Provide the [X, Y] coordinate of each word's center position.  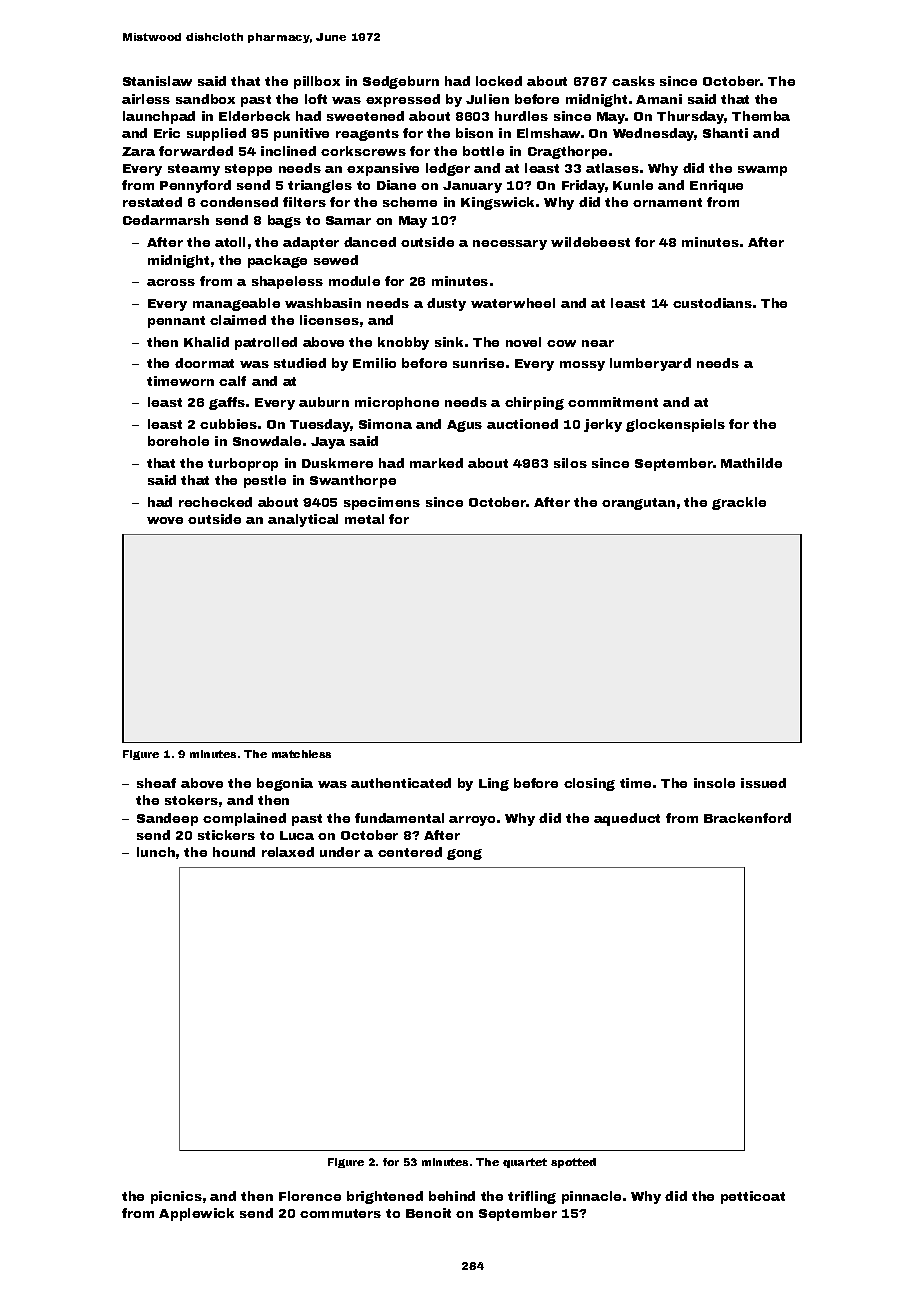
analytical [303, 520]
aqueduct [627, 819]
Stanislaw [157, 81]
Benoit [428, 1213]
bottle [483, 151]
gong [464, 854]
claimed [238, 320]
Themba [761, 116]
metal [364, 519]
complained [244, 819]
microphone [397, 403]
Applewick [196, 1214]
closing [589, 784]
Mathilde [751, 463]
